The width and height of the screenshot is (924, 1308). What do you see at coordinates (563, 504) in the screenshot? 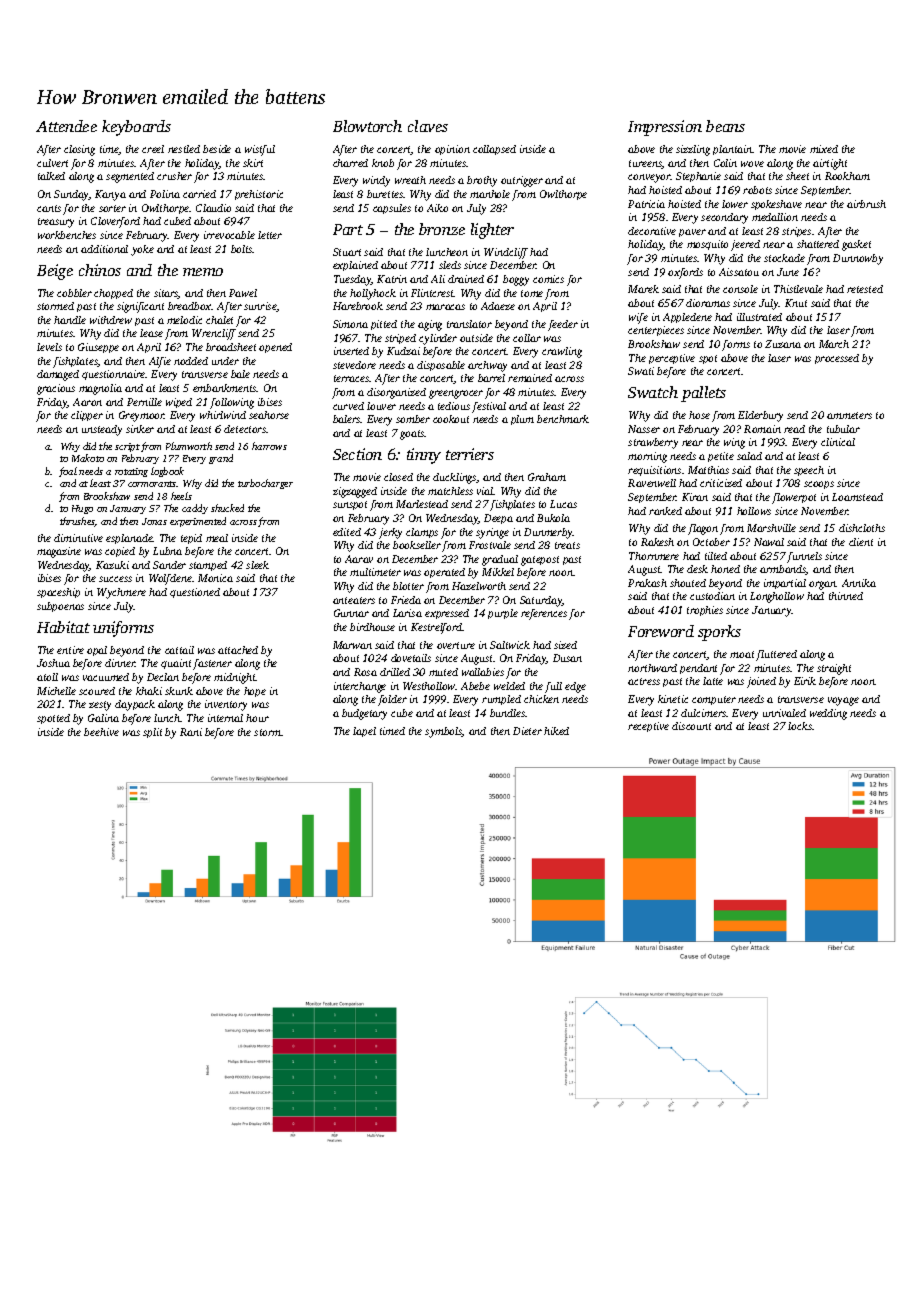
I see `Lucas` at bounding box center [563, 504].
